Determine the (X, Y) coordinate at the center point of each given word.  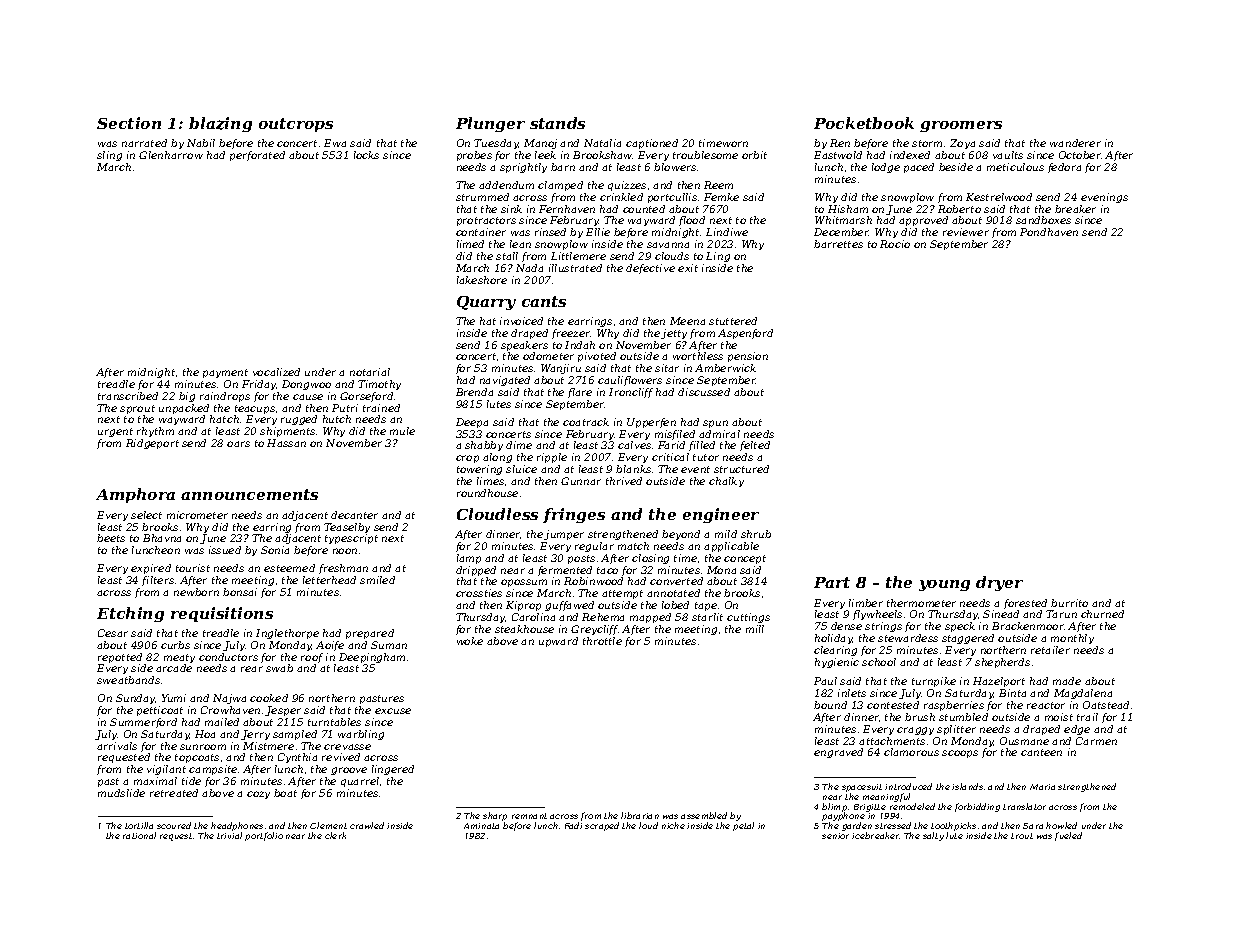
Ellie (598, 232)
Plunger (490, 124)
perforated (257, 156)
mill (755, 629)
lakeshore (482, 280)
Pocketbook (864, 123)
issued (225, 550)
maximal (155, 781)
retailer (1050, 650)
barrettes (838, 244)
